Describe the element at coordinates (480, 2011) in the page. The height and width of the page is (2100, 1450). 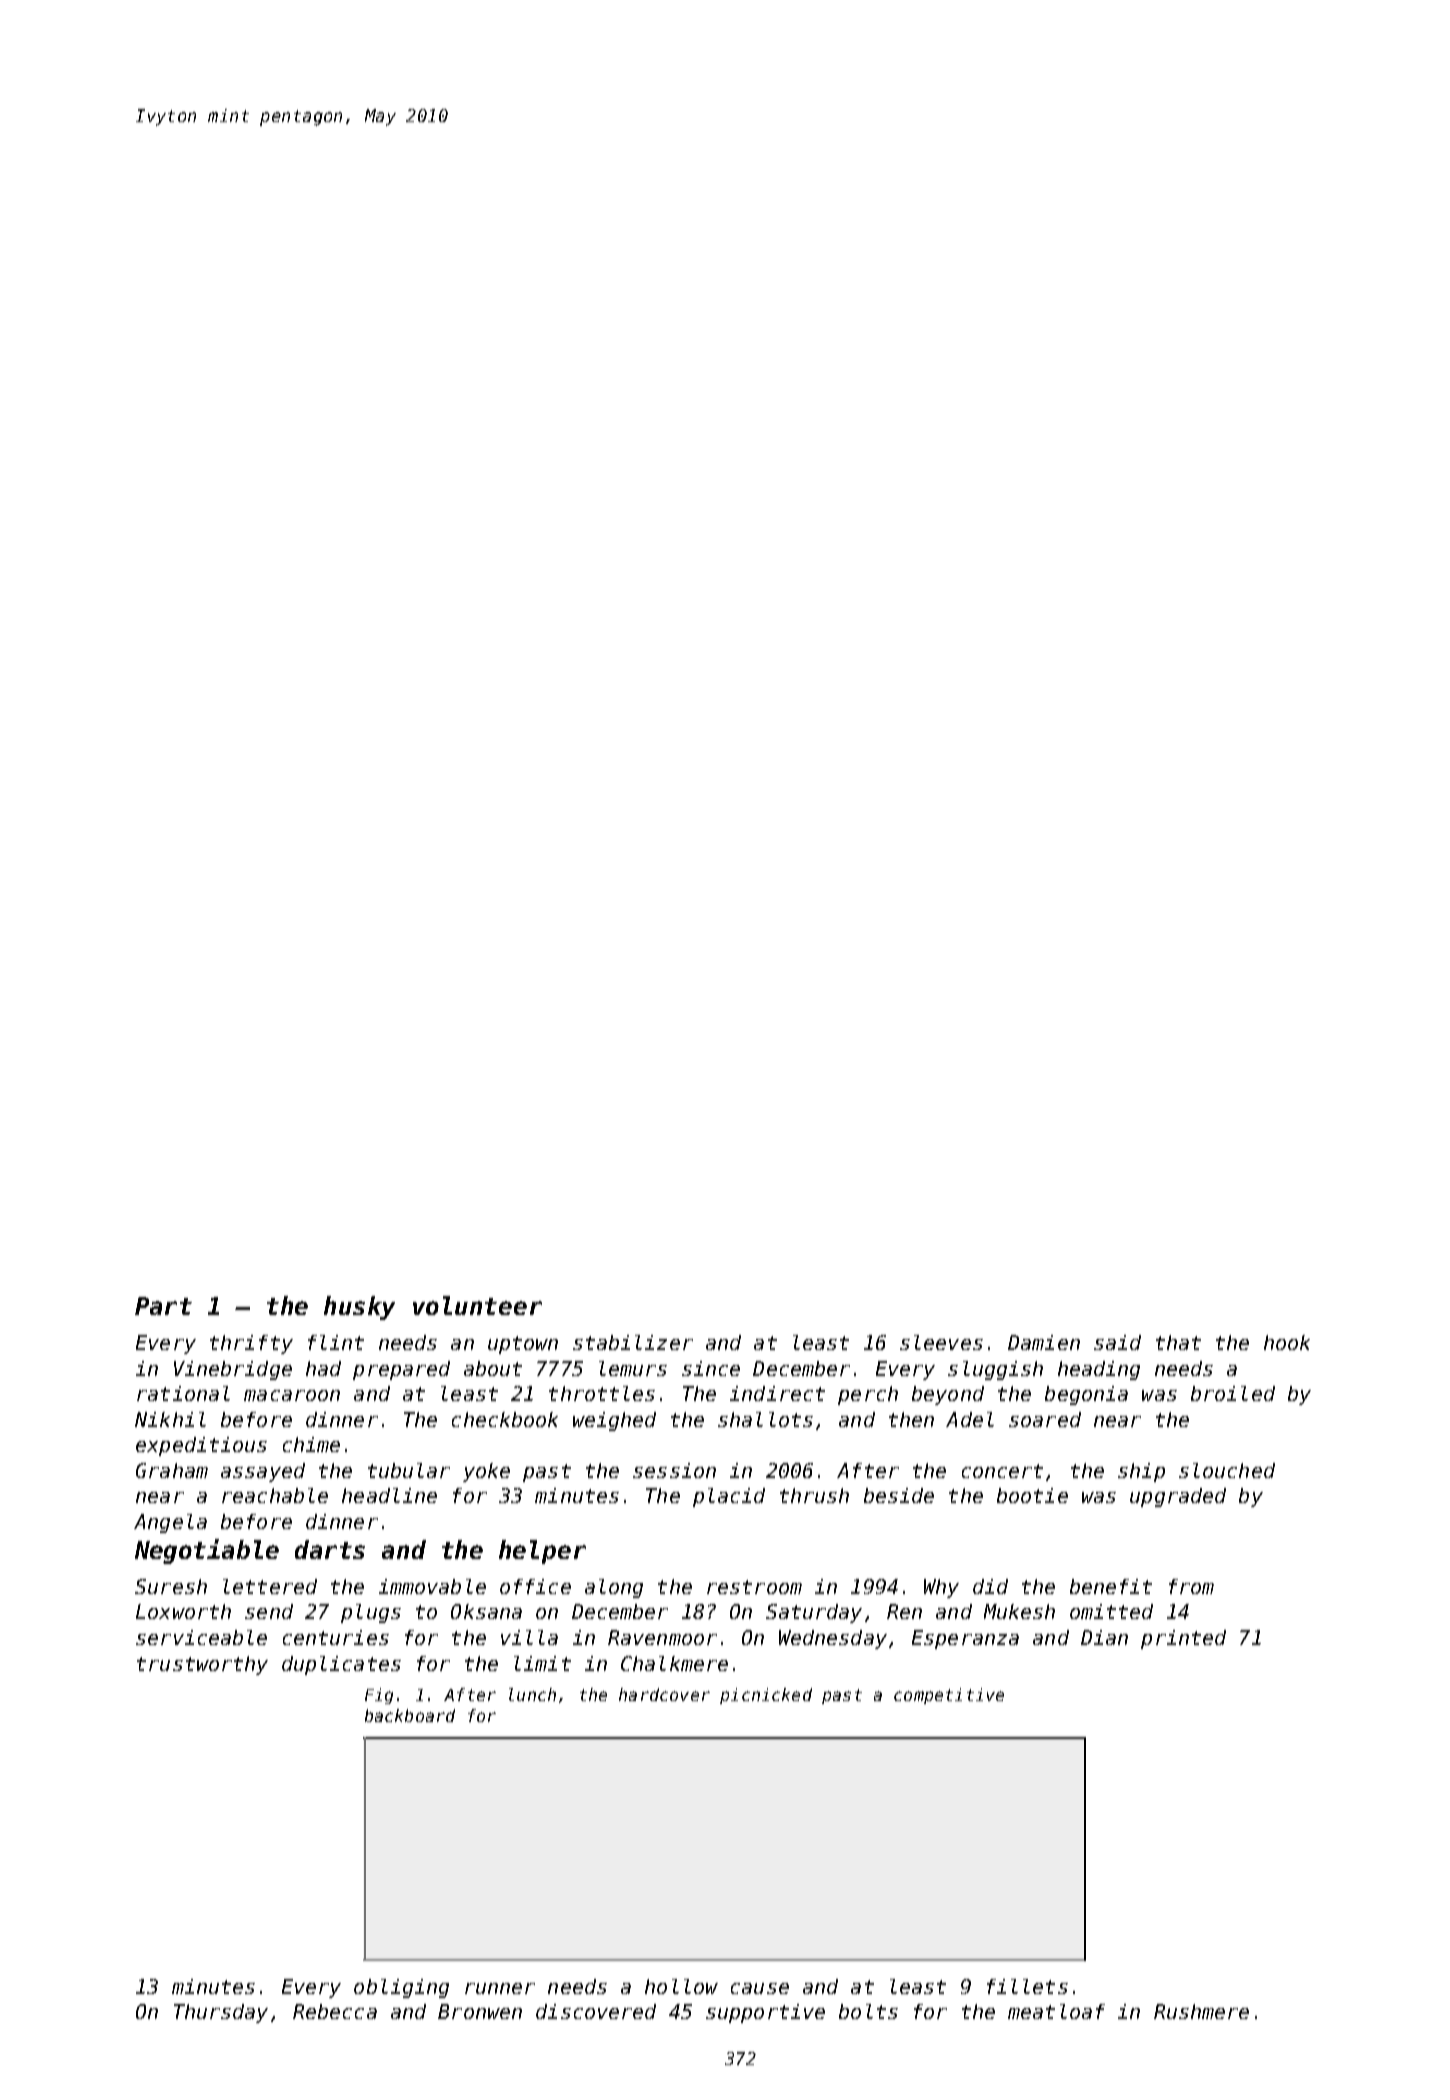
I see `Bronwen` at that location.
